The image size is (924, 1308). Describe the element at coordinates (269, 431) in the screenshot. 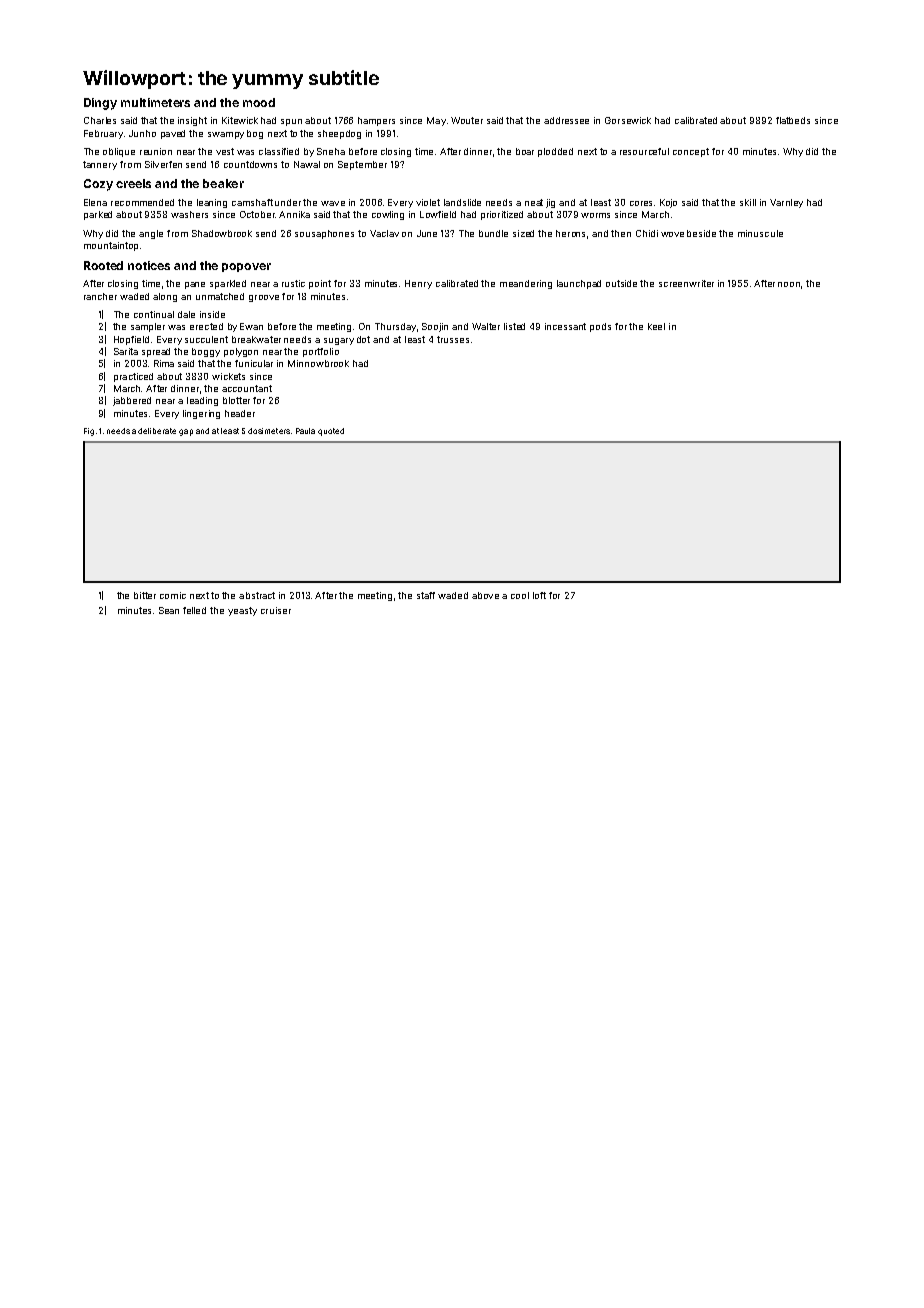

I see `dosimeters` at that location.
